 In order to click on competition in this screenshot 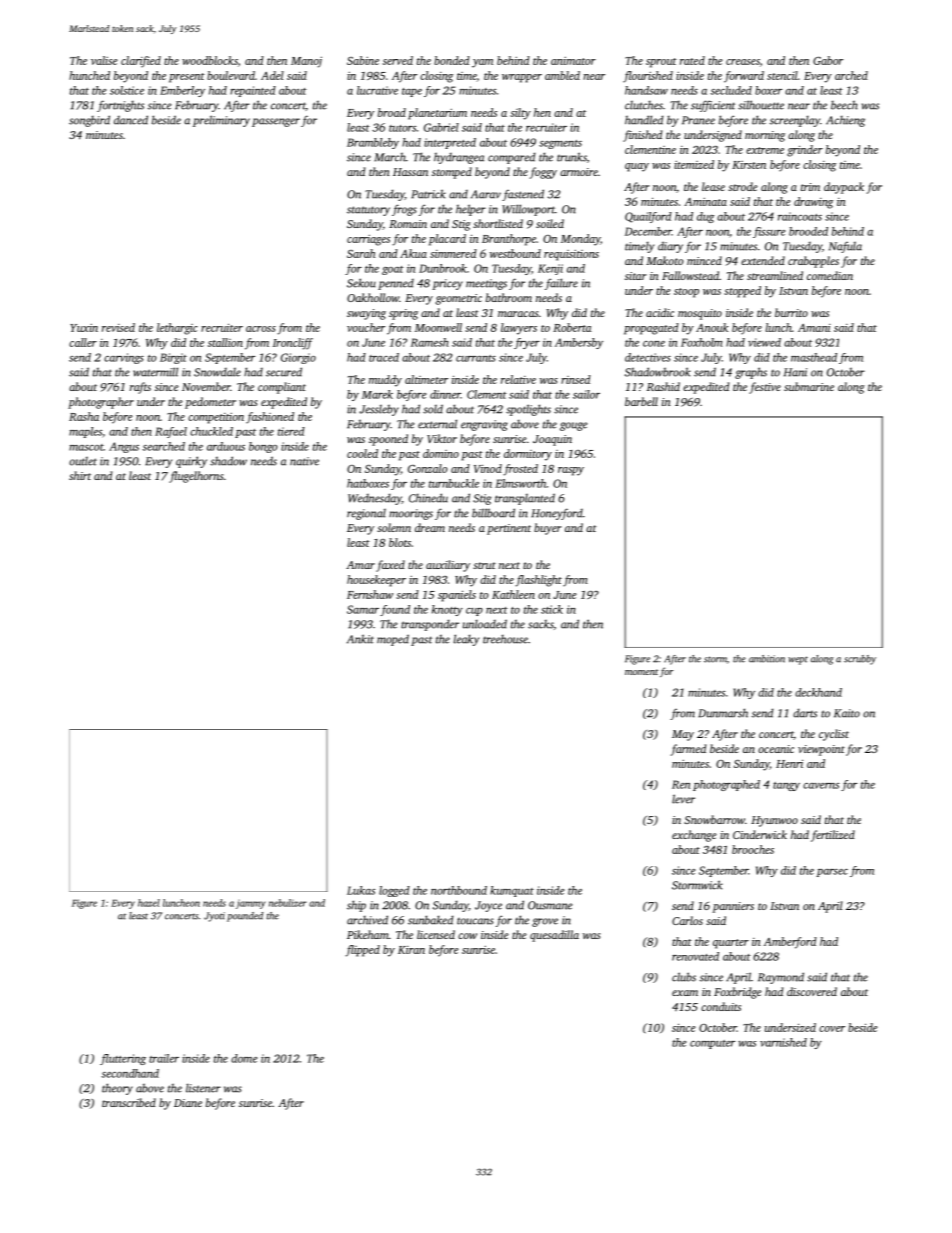, I will do `click(216, 418)`.
